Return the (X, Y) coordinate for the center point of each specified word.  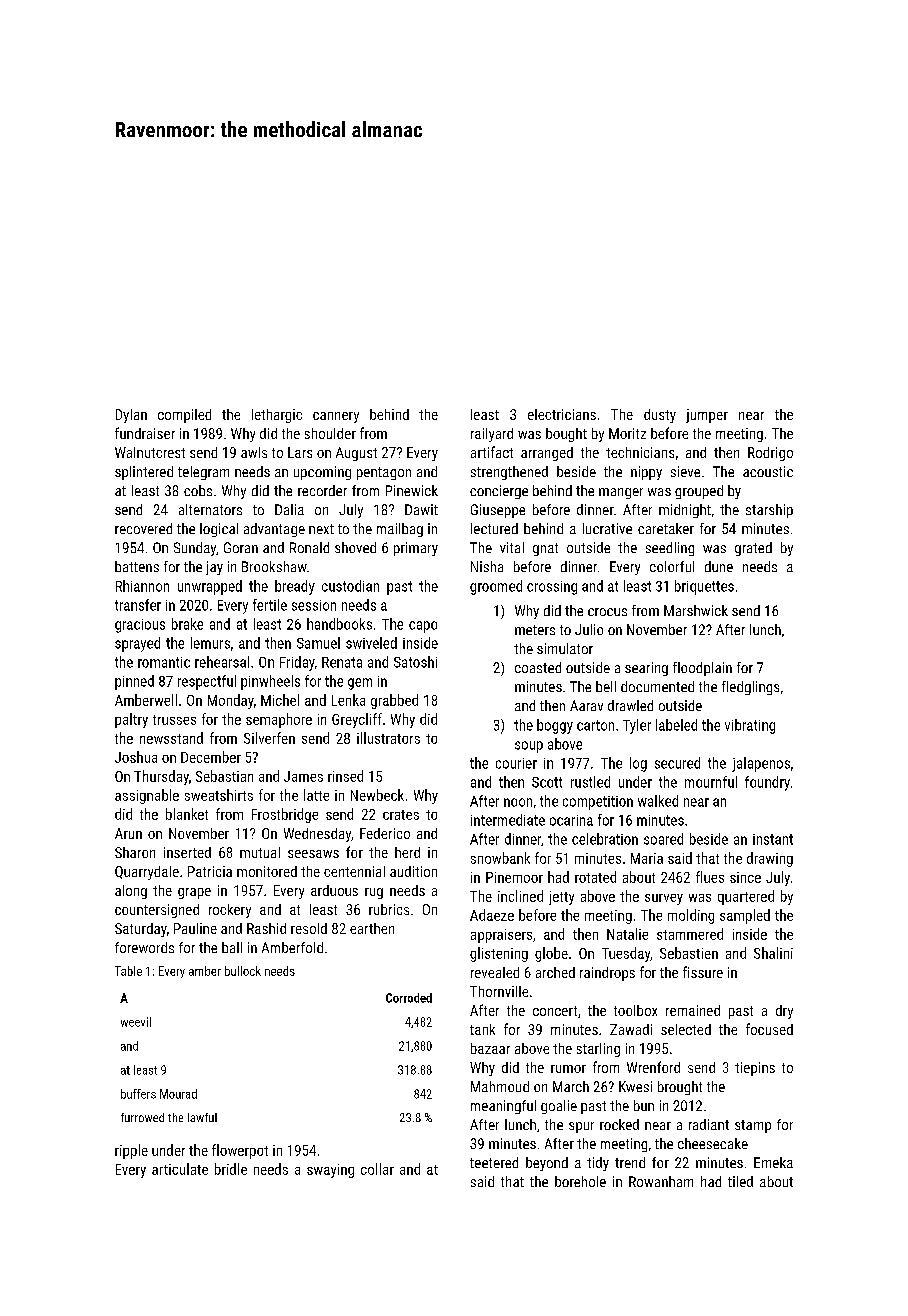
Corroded (409, 998)
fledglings (750, 688)
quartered (746, 897)
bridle (231, 1169)
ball (232, 947)
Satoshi (415, 662)
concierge (499, 492)
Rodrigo (770, 454)
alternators (210, 509)
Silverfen (269, 738)
